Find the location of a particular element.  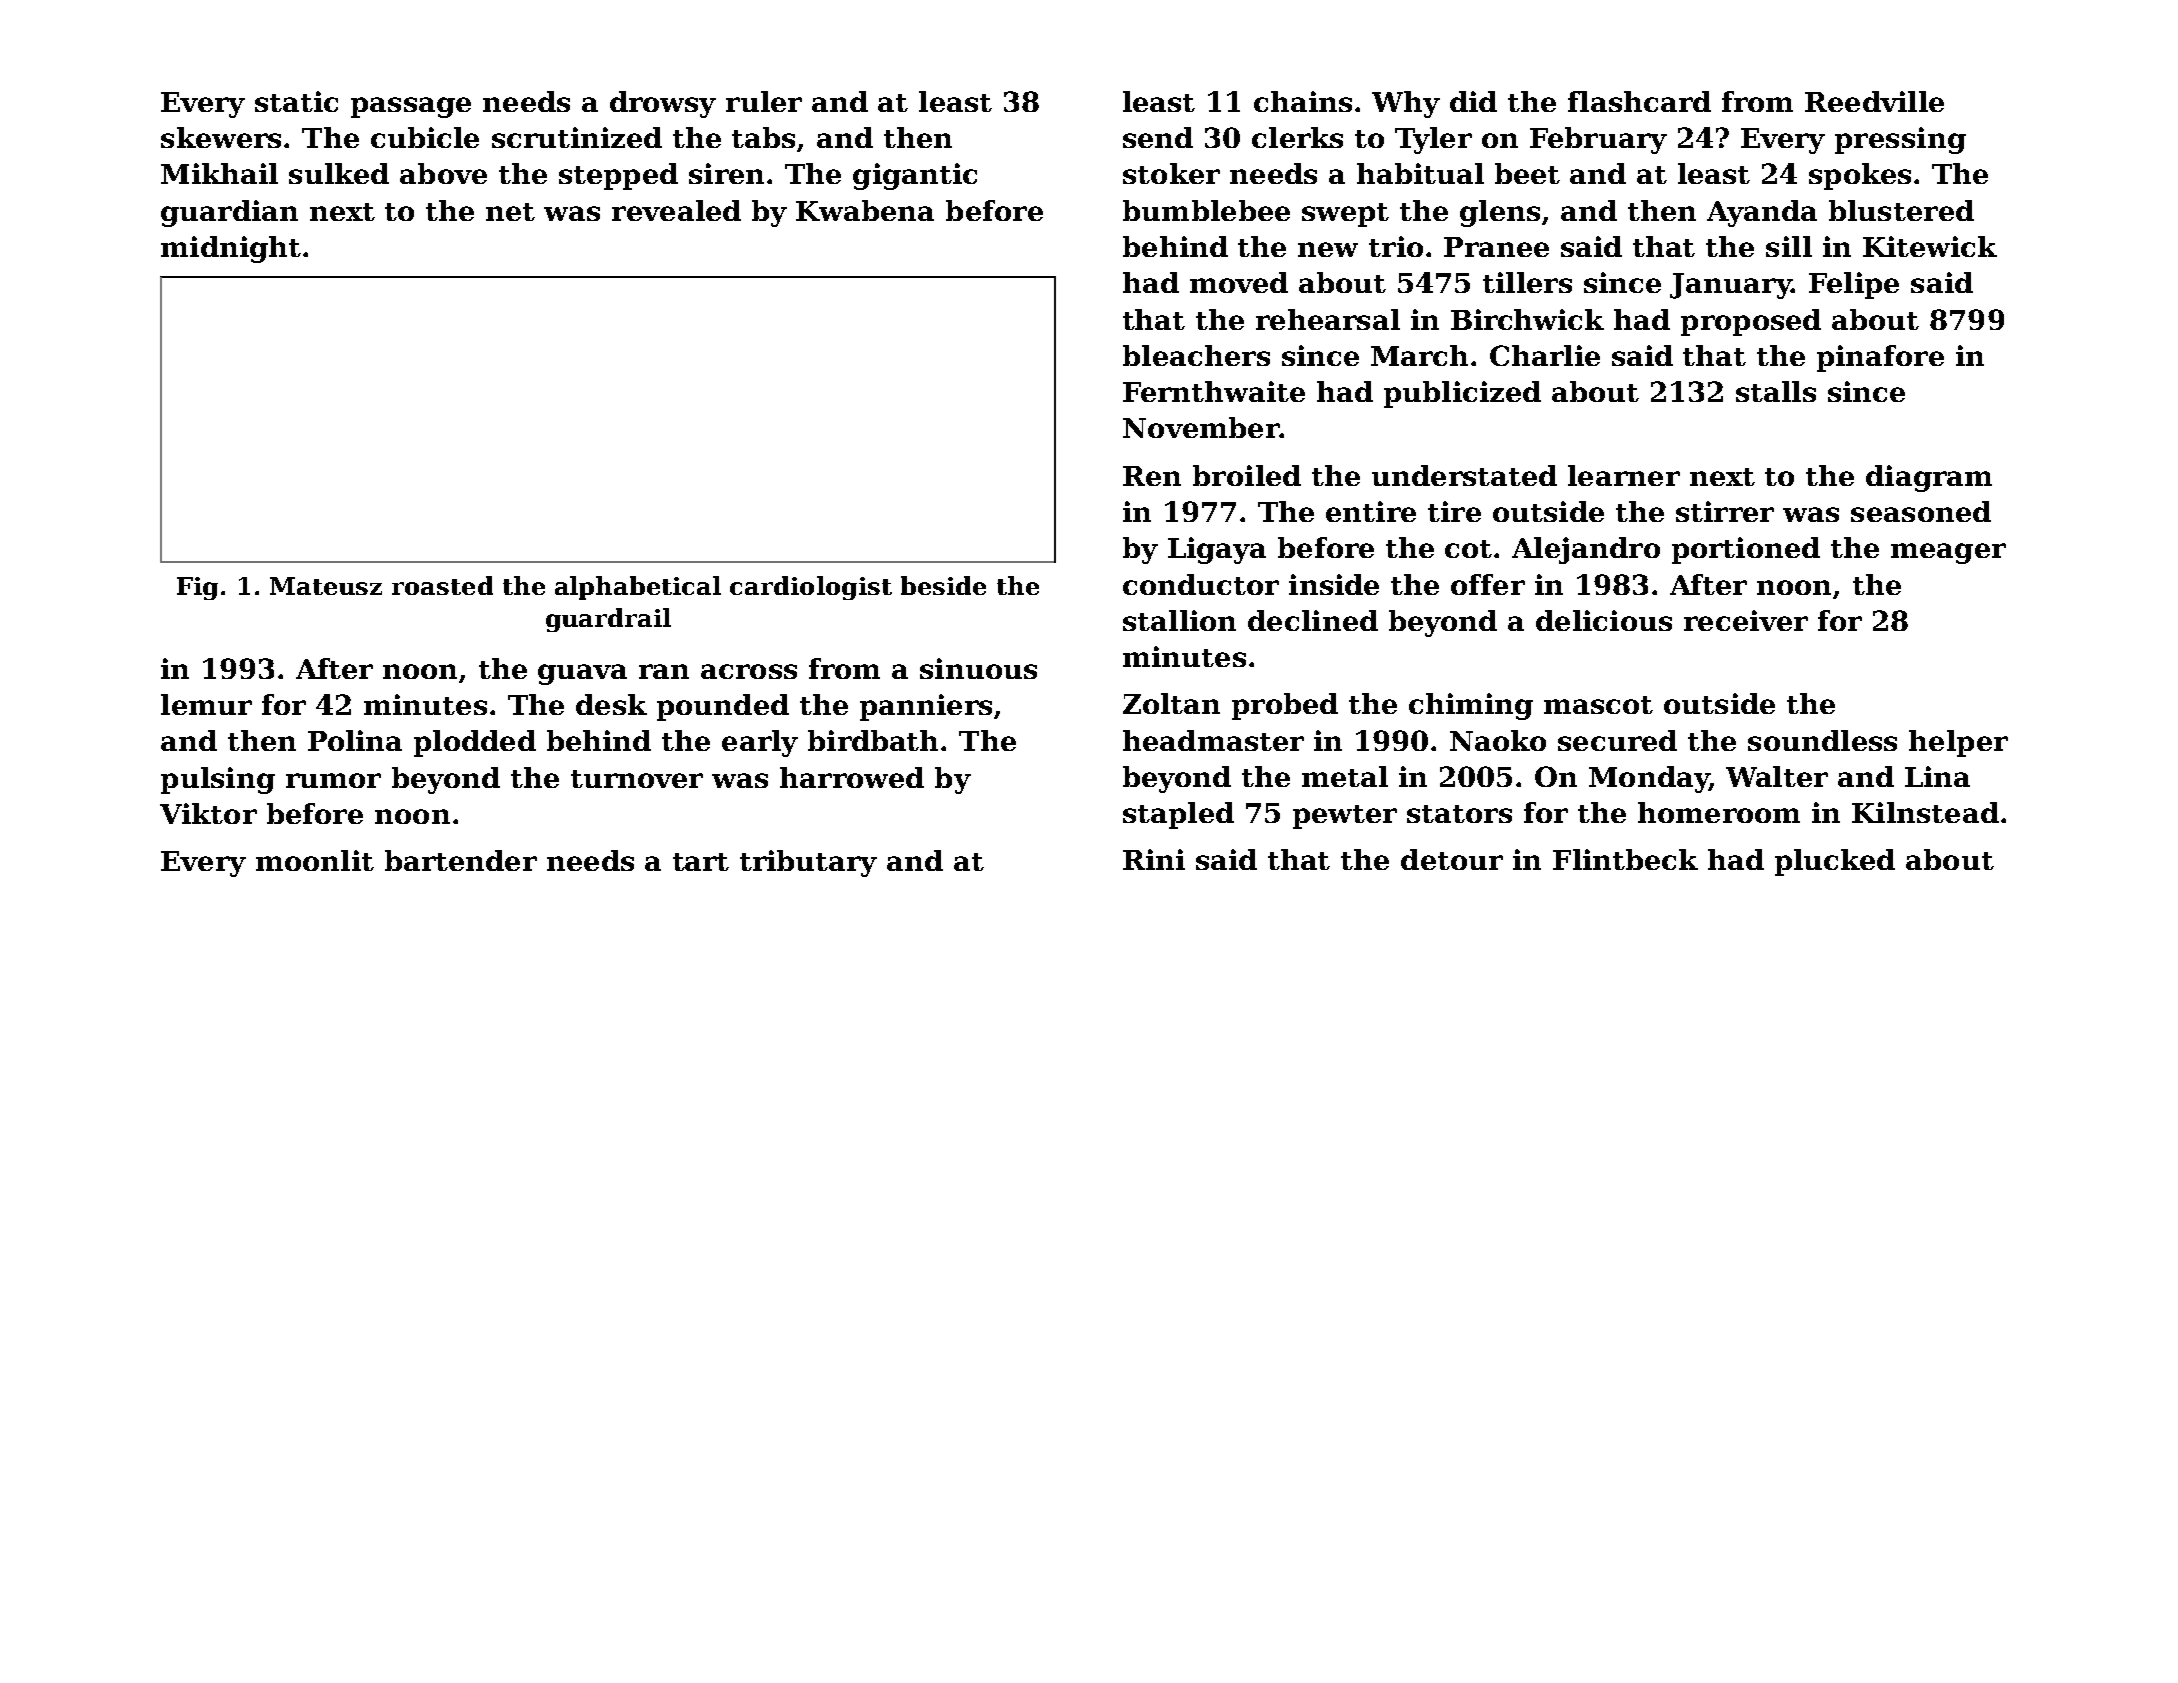

lemur is located at coordinates (206, 704).
